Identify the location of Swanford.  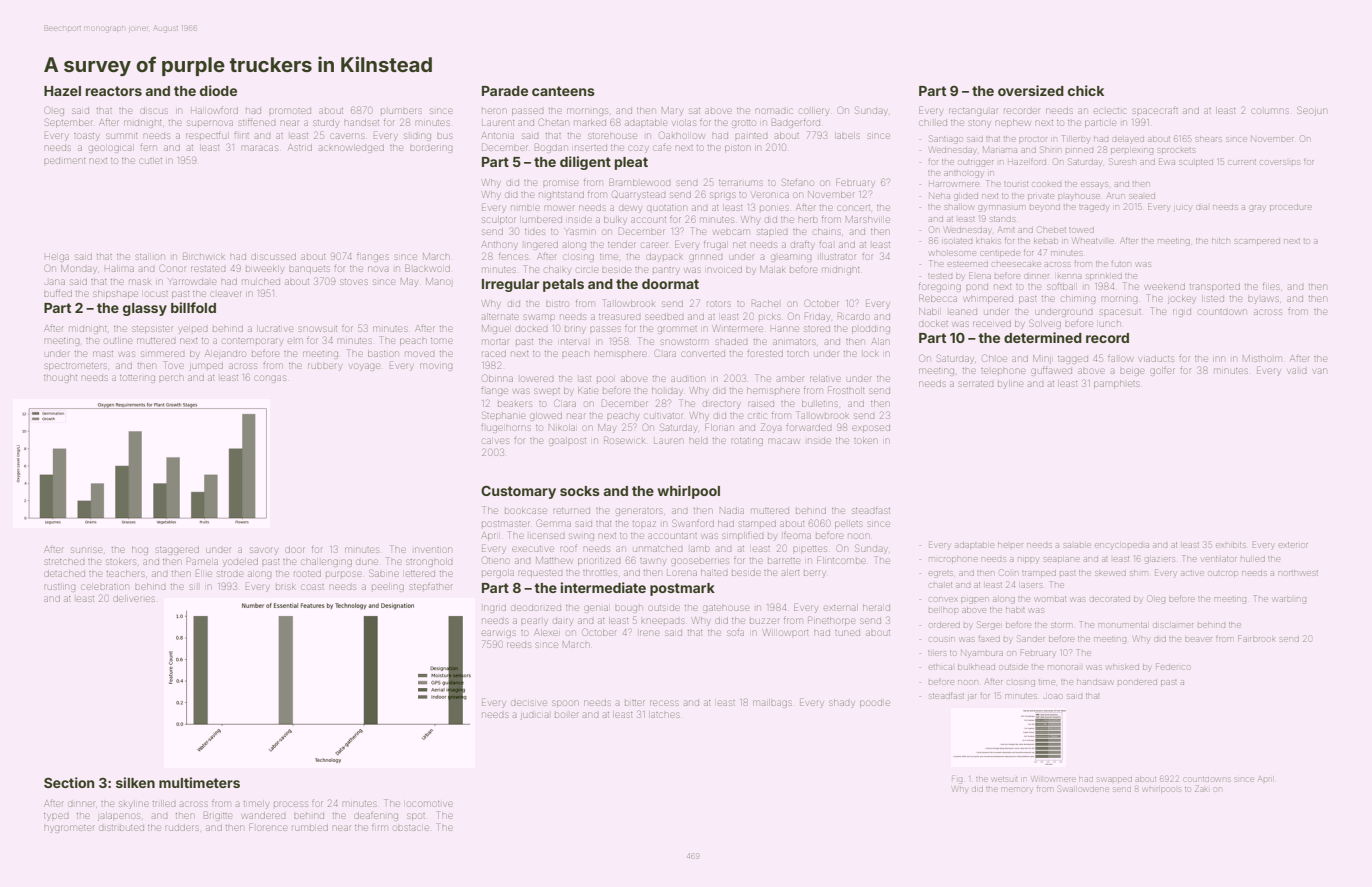
(693, 523).
